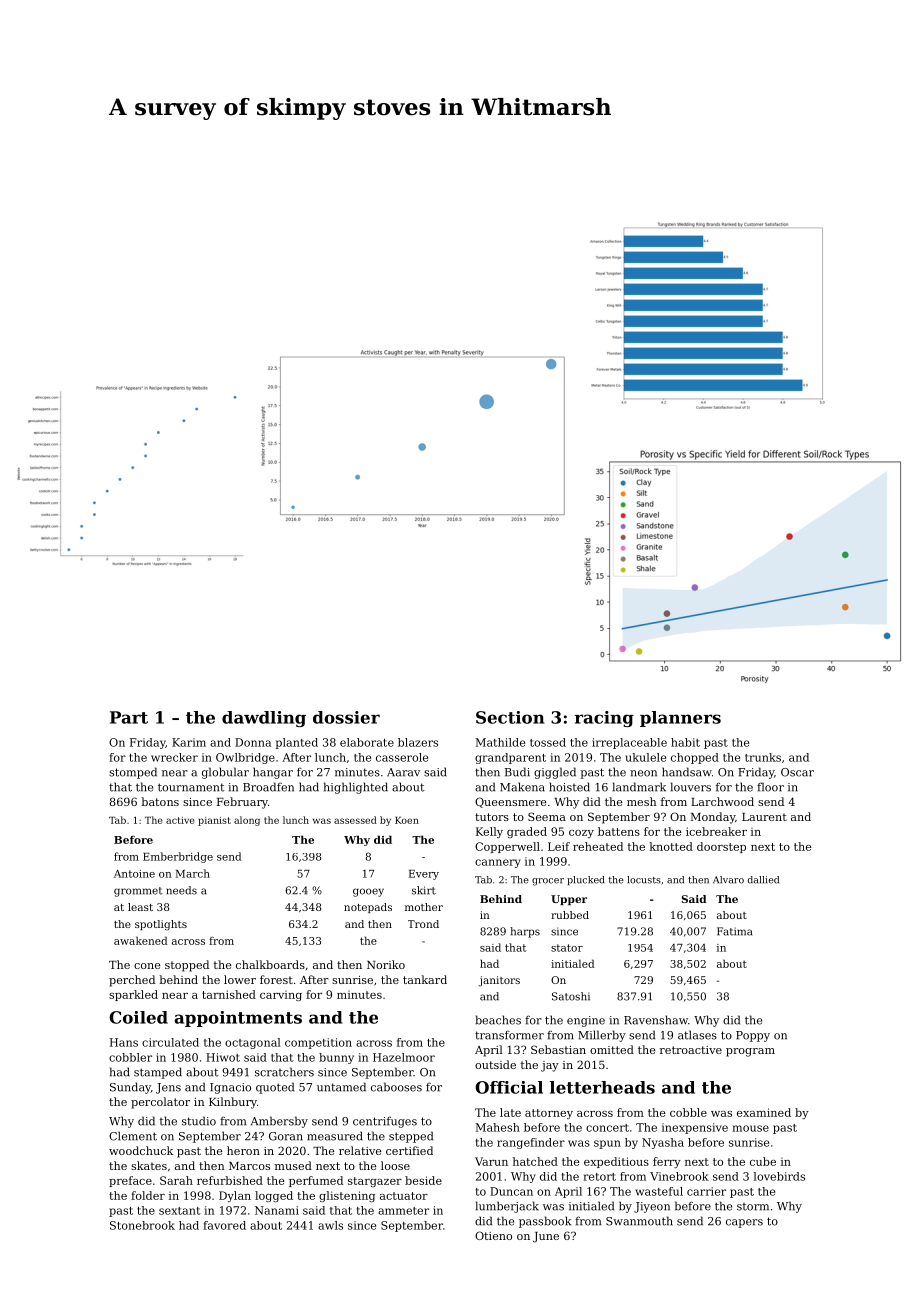 This screenshot has width=924, height=1308. What do you see at coordinates (133, 773) in the screenshot?
I see `stomped` at bounding box center [133, 773].
